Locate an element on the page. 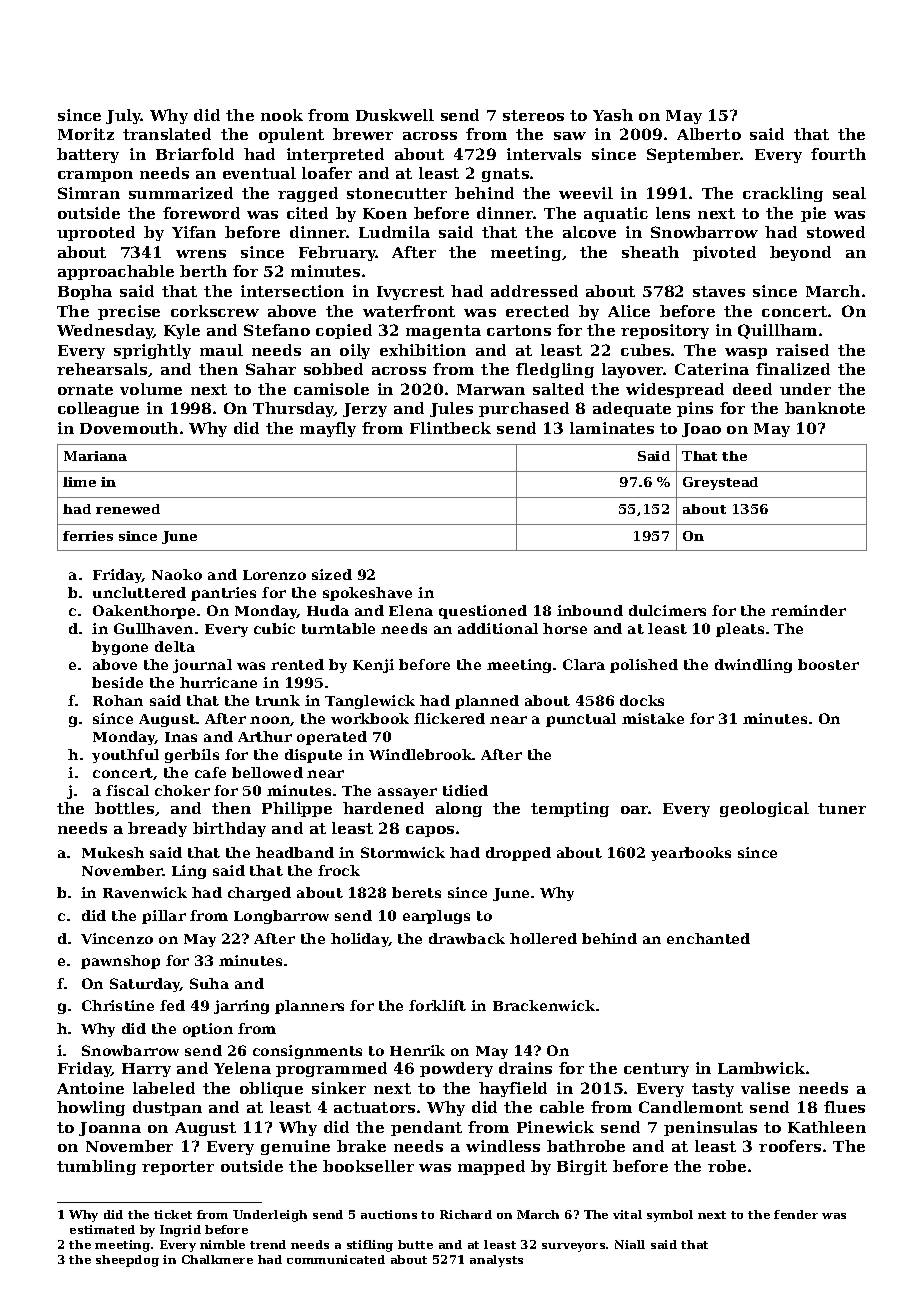  translated is located at coordinates (167, 134).
